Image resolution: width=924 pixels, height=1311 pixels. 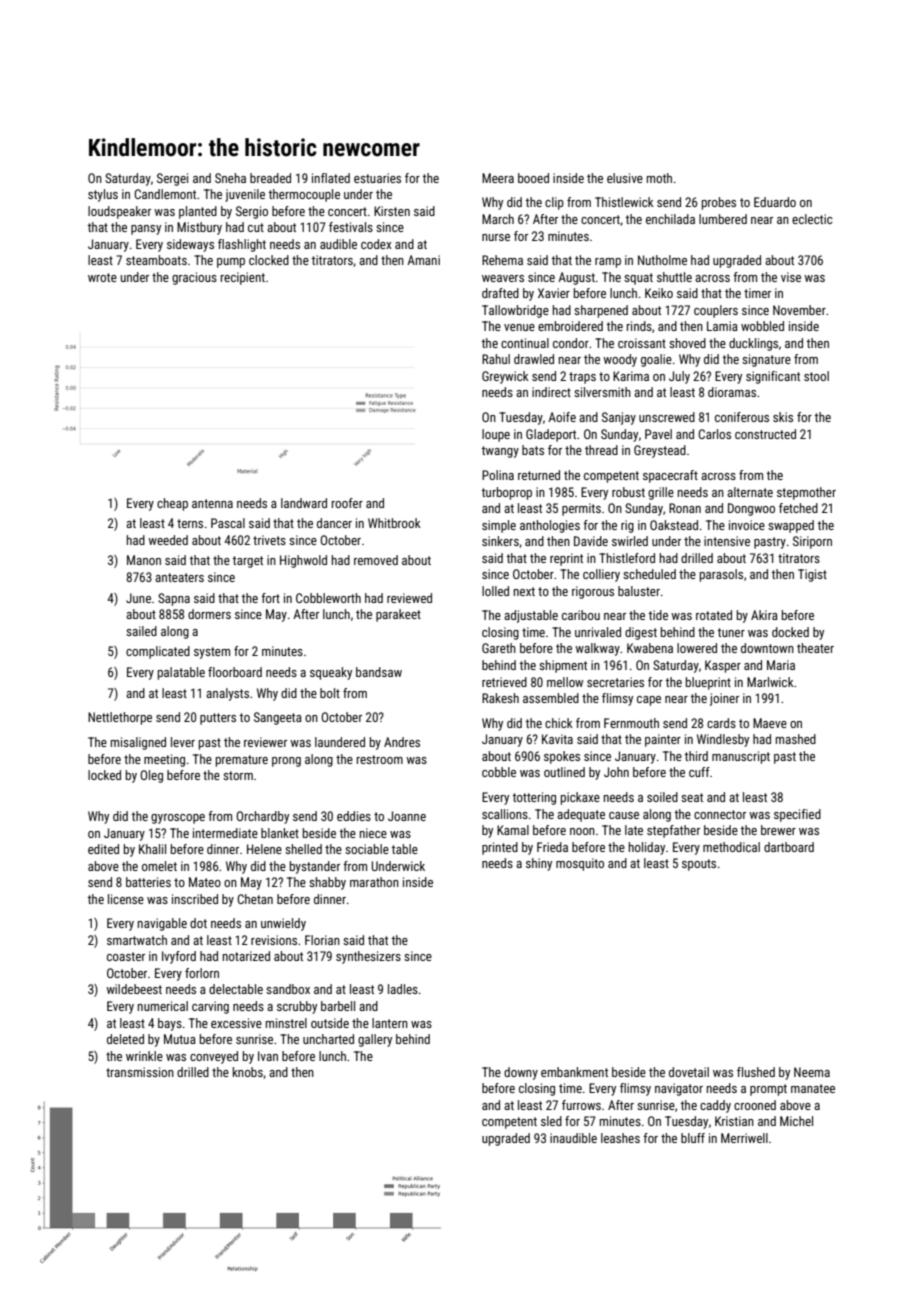 I want to click on Maria, so click(x=781, y=665).
